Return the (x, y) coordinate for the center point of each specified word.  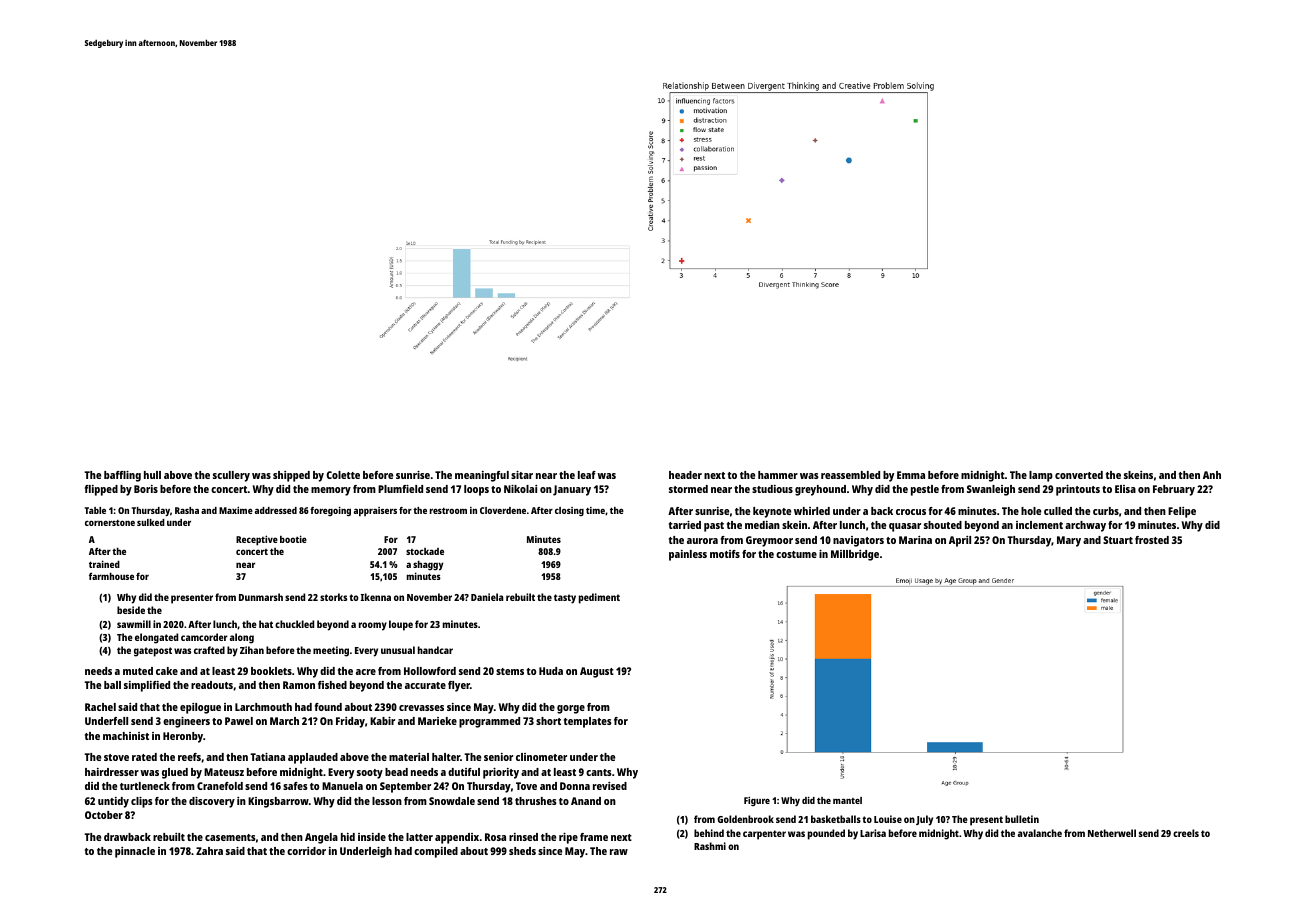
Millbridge (855, 555)
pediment (599, 598)
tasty (565, 599)
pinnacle (135, 852)
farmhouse (111, 576)
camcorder (204, 637)
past (714, 527)
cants (599, 772)
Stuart (1118, 540)
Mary (1069, 541)
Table (95, 510)
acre (366, 672)
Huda (551, 671)
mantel (847, 800)
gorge (571, 709)
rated (144, 757)
